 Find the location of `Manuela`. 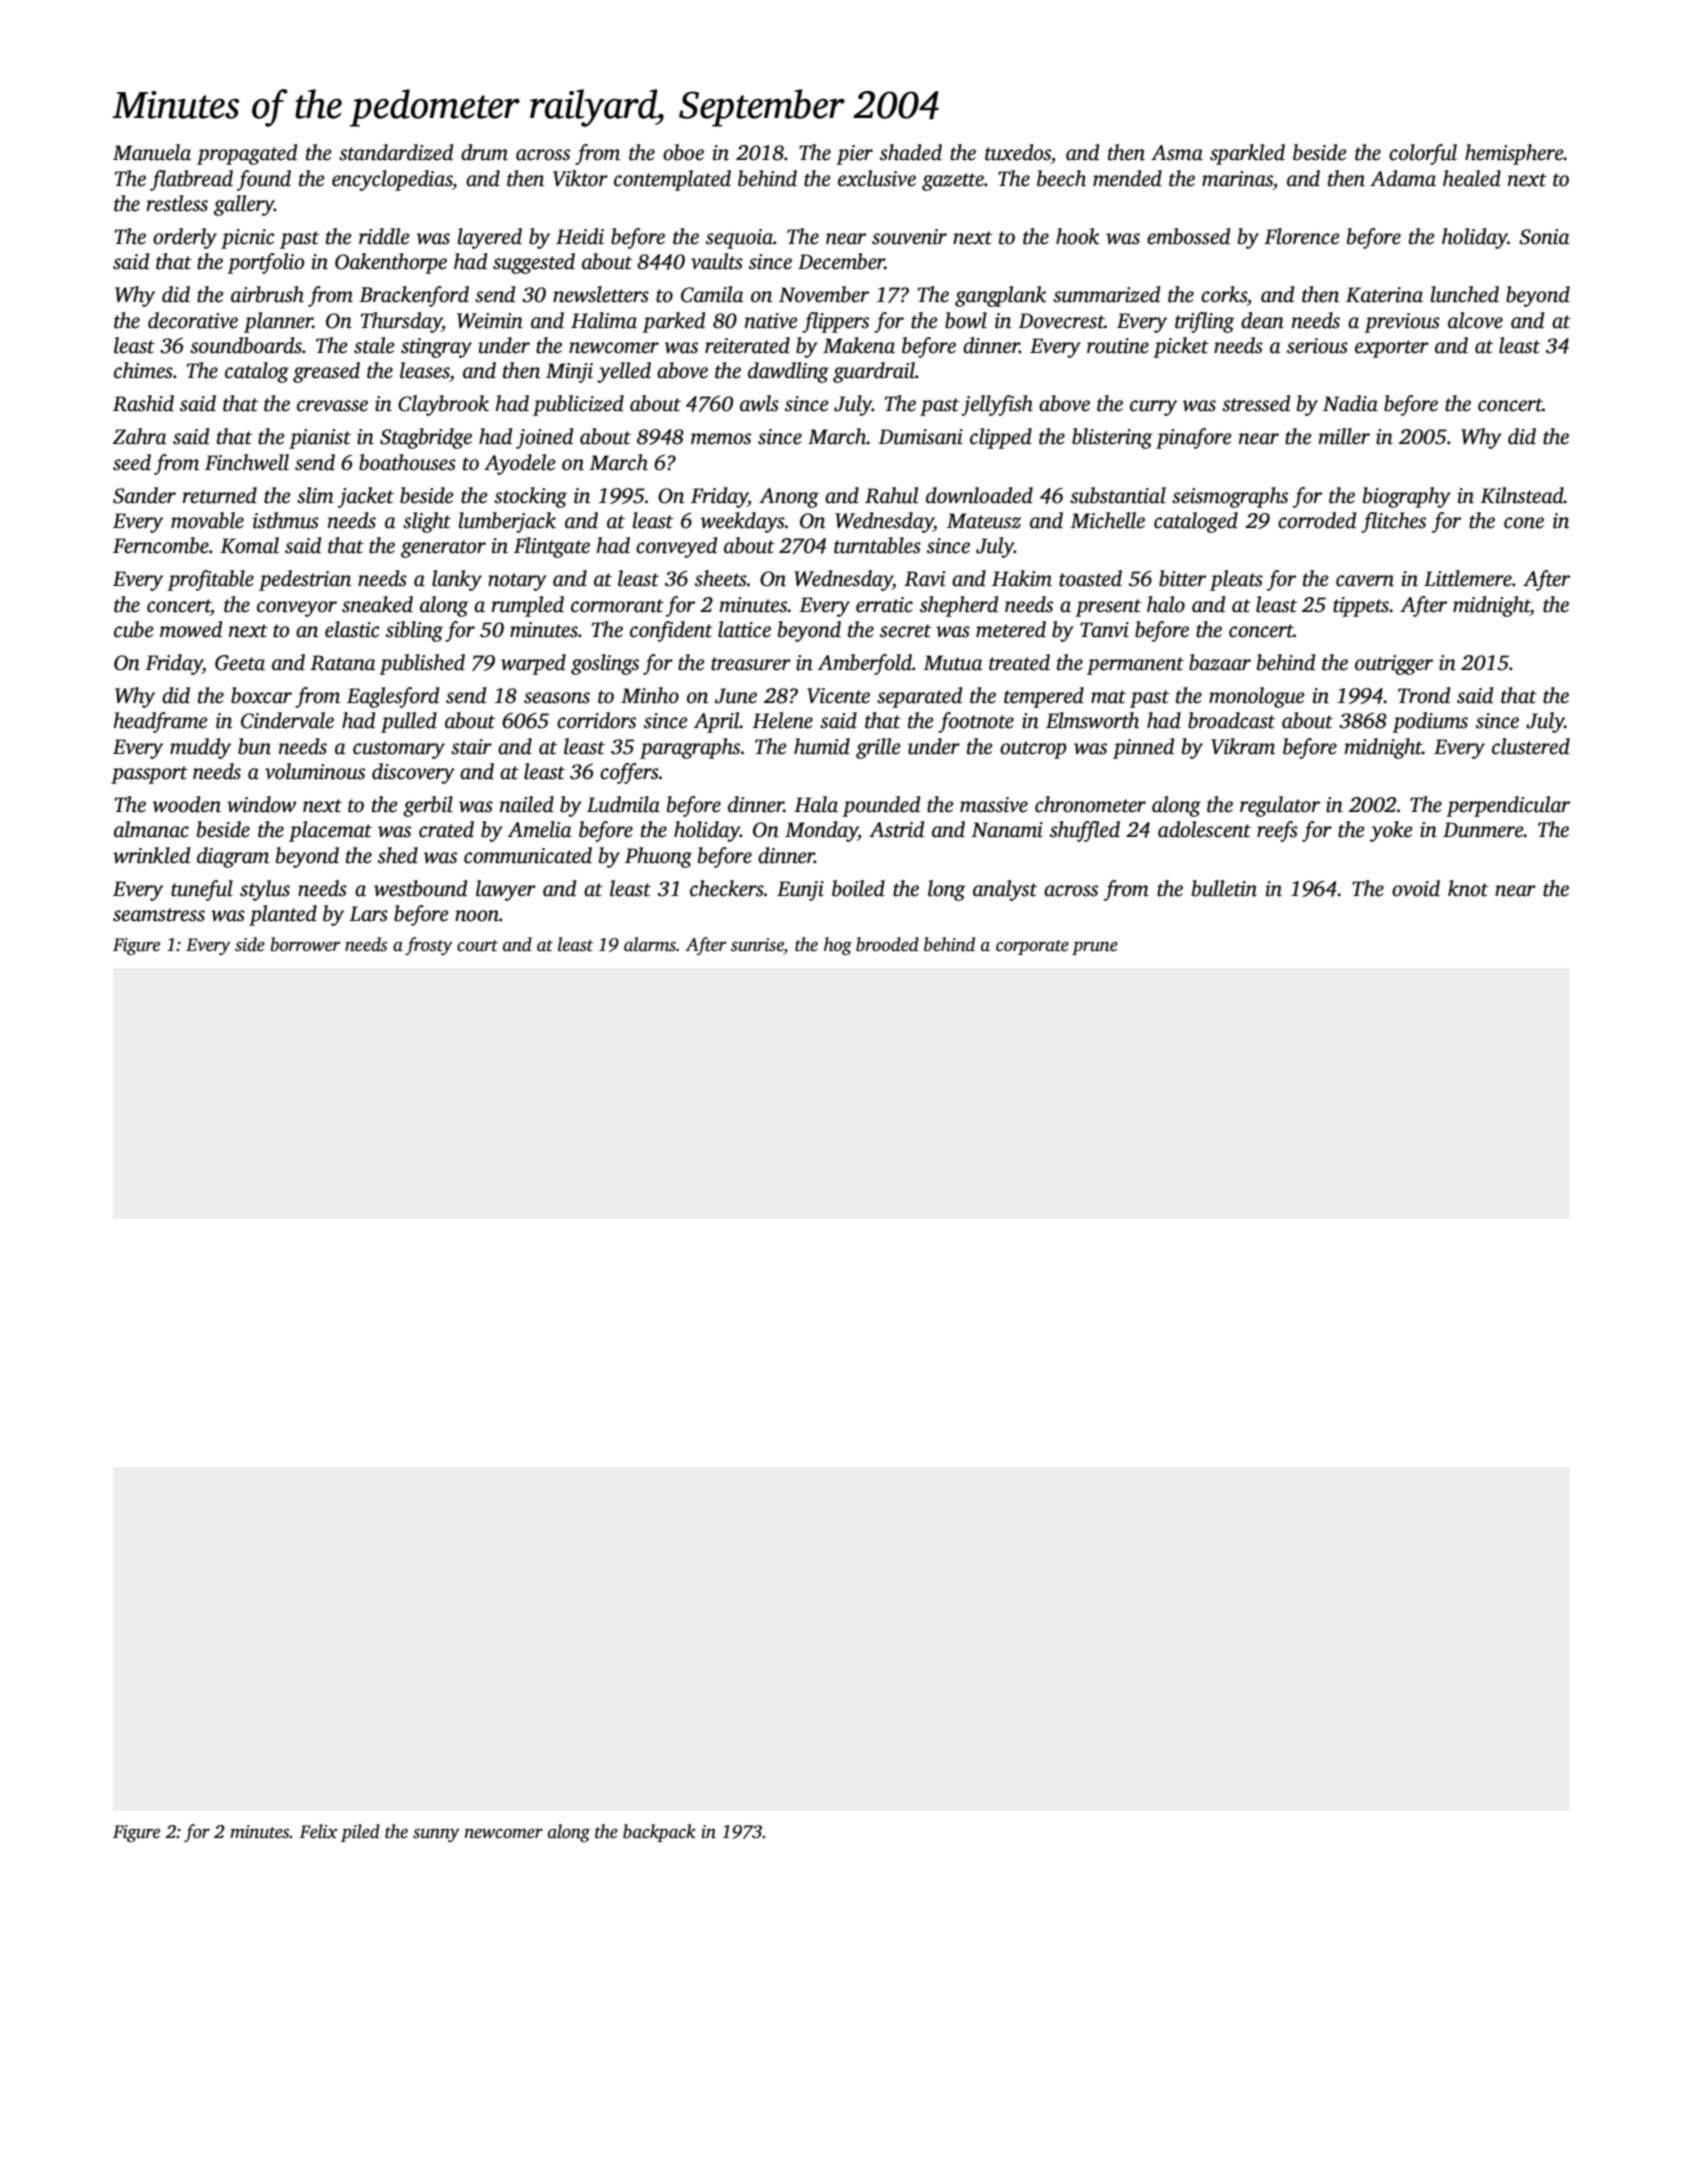

Manuela is located at coordinates (152, 152).
